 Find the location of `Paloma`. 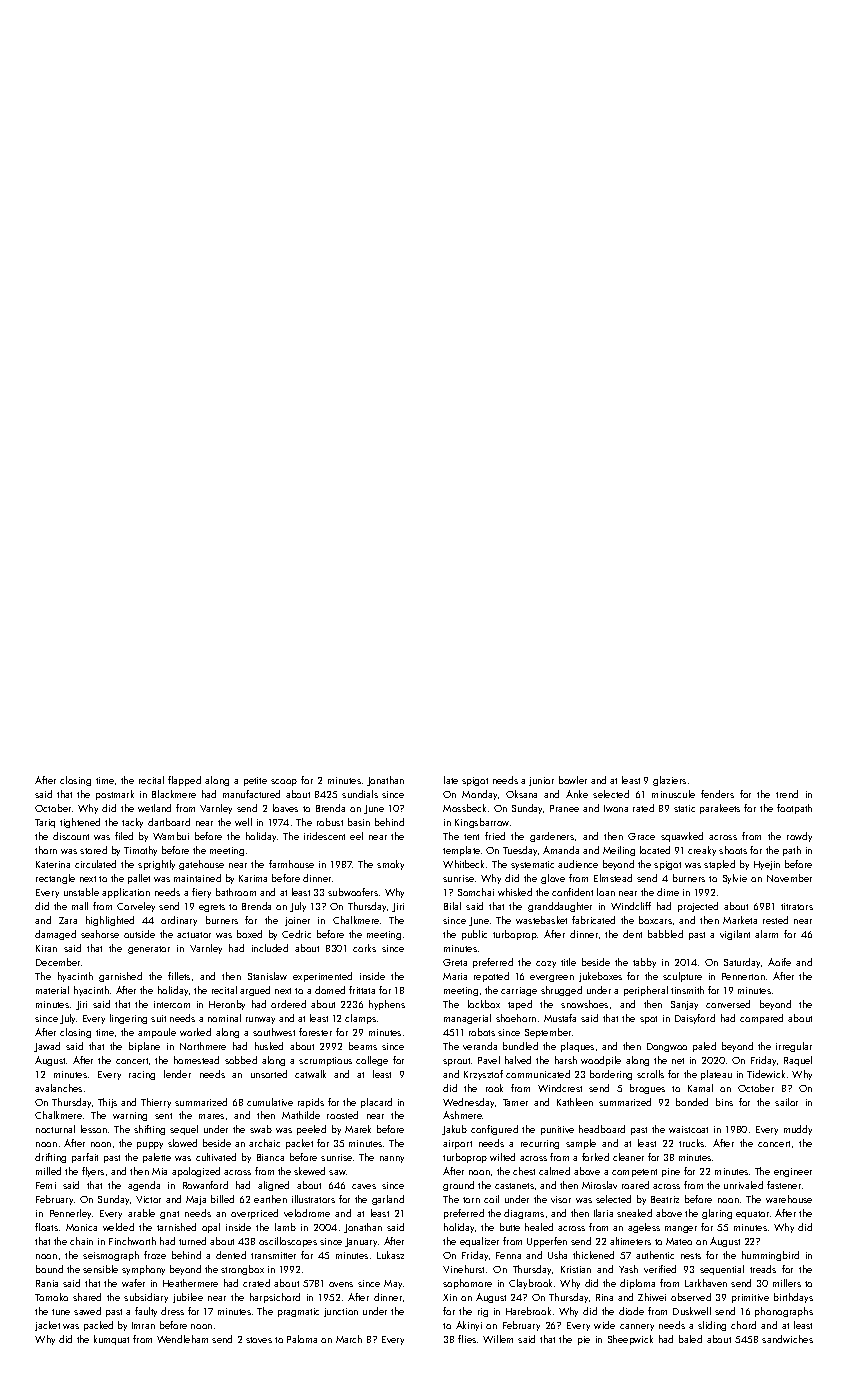

Paloma is located at coordinates (302, 1339).
